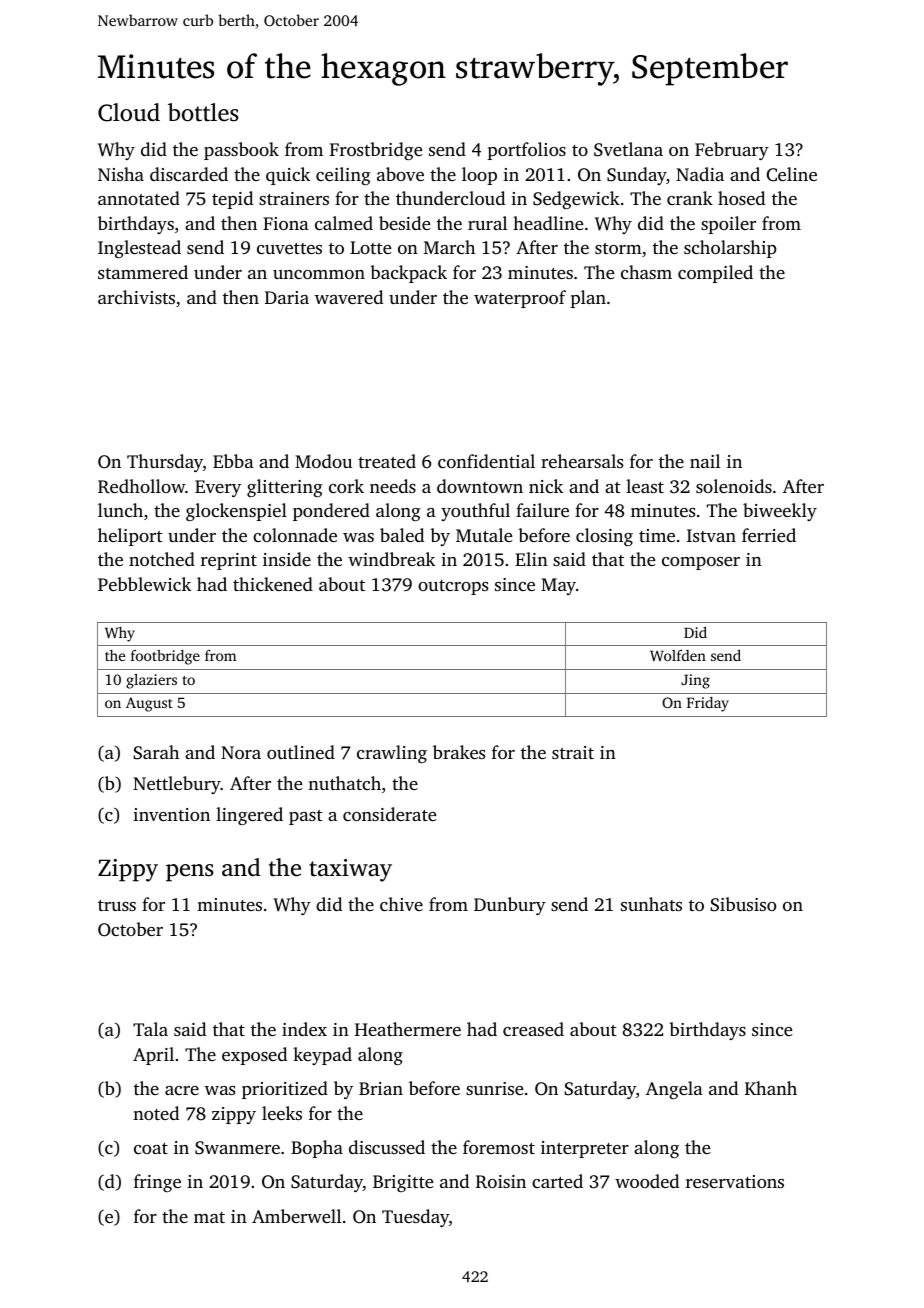 The height and width of the document is (1308, 924). What do you see at coordinates (415, 1218) in the document?
I see `Tuesday` at bounding box center [415, 1218].
